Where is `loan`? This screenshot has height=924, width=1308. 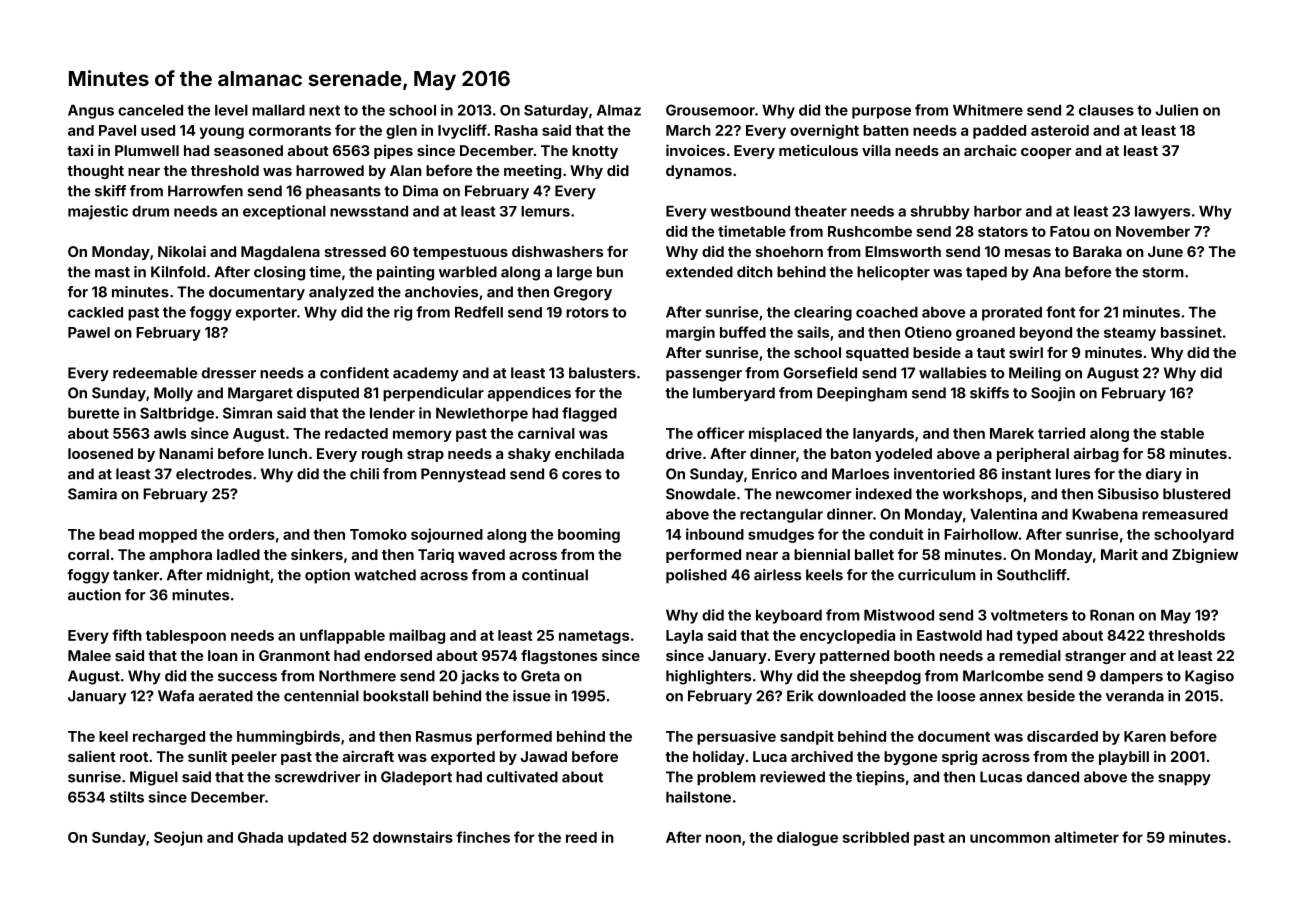
loan is located at coordinates (223, 655).
